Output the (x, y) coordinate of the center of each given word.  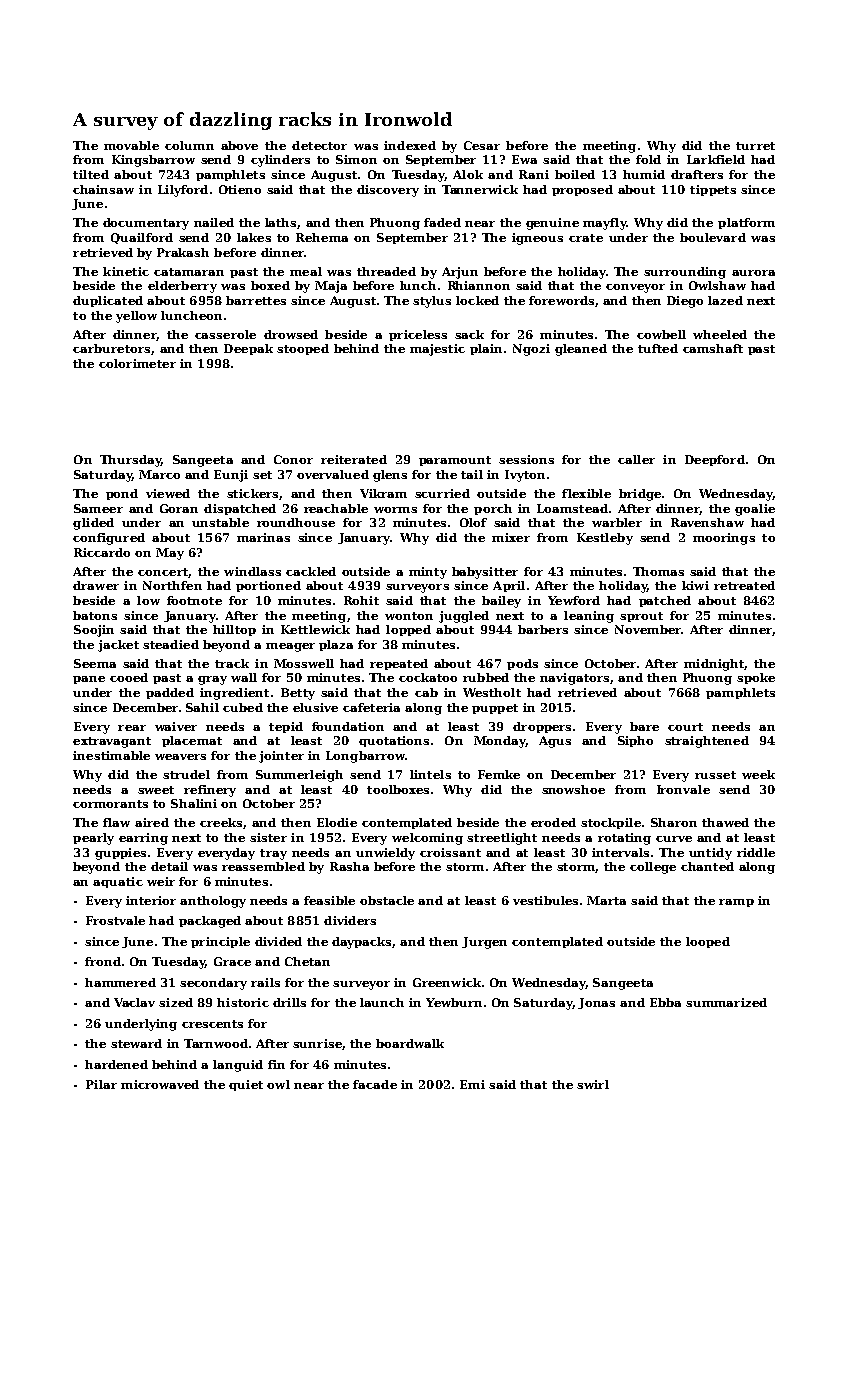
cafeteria (371, 707)
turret (755, 146)
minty (428, 573)
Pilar (101, 1084)
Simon (356, 159)
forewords (561, 300)
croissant (450, 852)
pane (89, 680)
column (189, 145)
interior (151, 900)
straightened (707, 742)
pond (122, 494)
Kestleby (605, 539)
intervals (620, 852)
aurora (753, 273)
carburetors (111, 348)
